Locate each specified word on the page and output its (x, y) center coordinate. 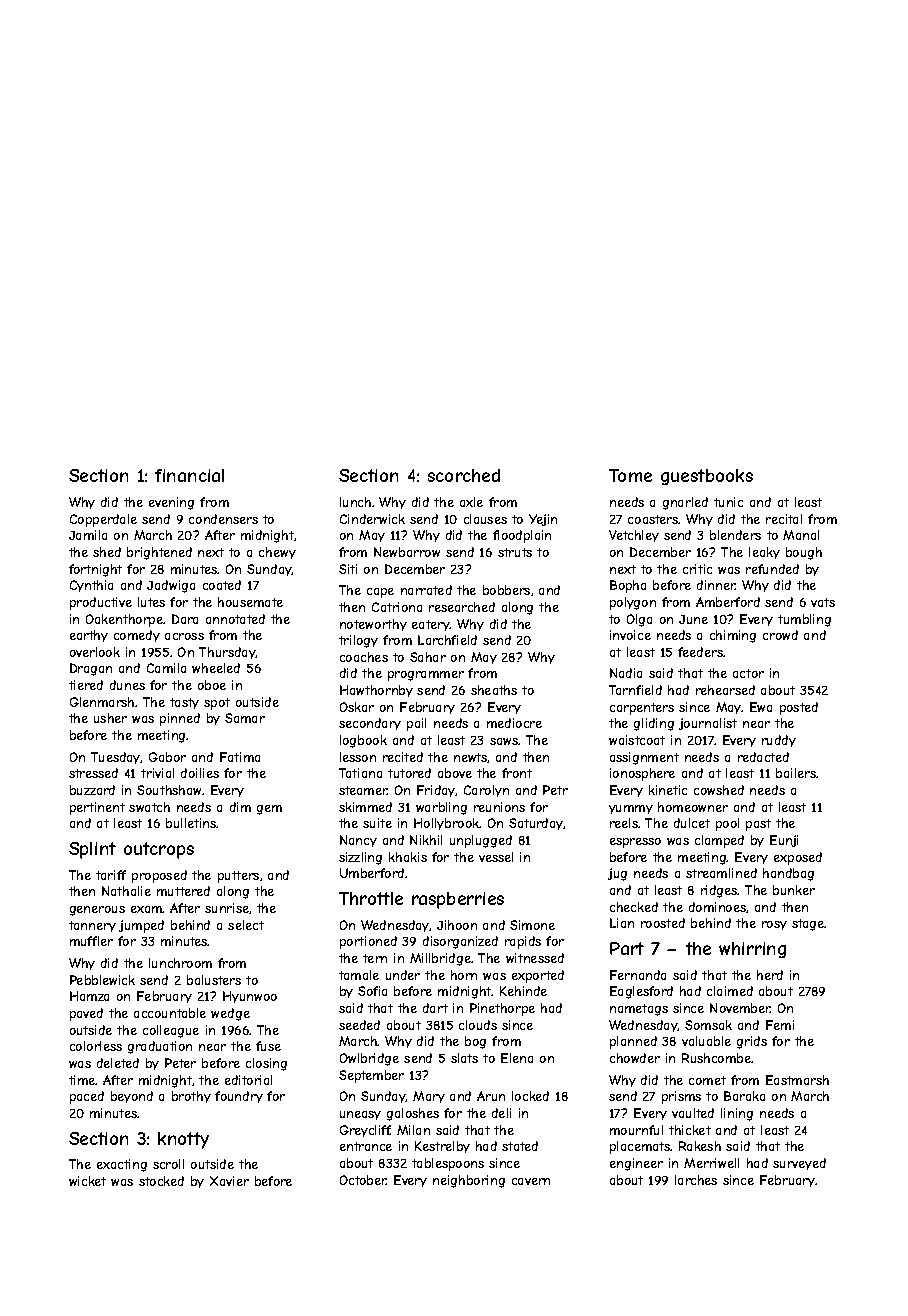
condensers (223, 519)
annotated (235, 619)
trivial (157, 773)
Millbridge (440, 959)
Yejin (543, 520)
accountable (170, 1013)
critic (697, 569)
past (758, 825)
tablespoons (448, 1164)
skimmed (365, 807)
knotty (183, 1140)
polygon (633, 603)
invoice (630, 635)
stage (808, 925)
